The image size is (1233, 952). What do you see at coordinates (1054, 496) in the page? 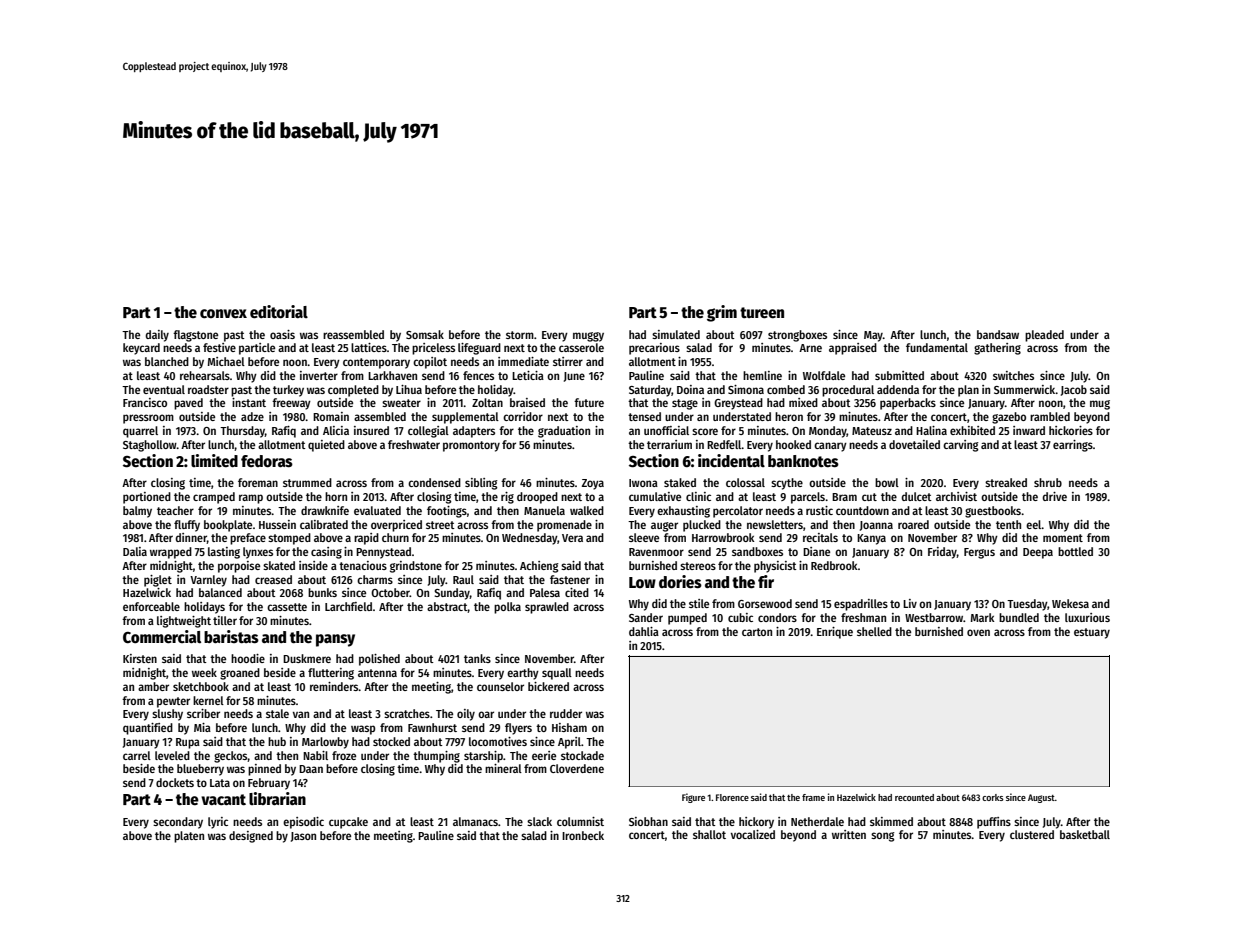
I see `drive` at bounding box center [1054, 496].
